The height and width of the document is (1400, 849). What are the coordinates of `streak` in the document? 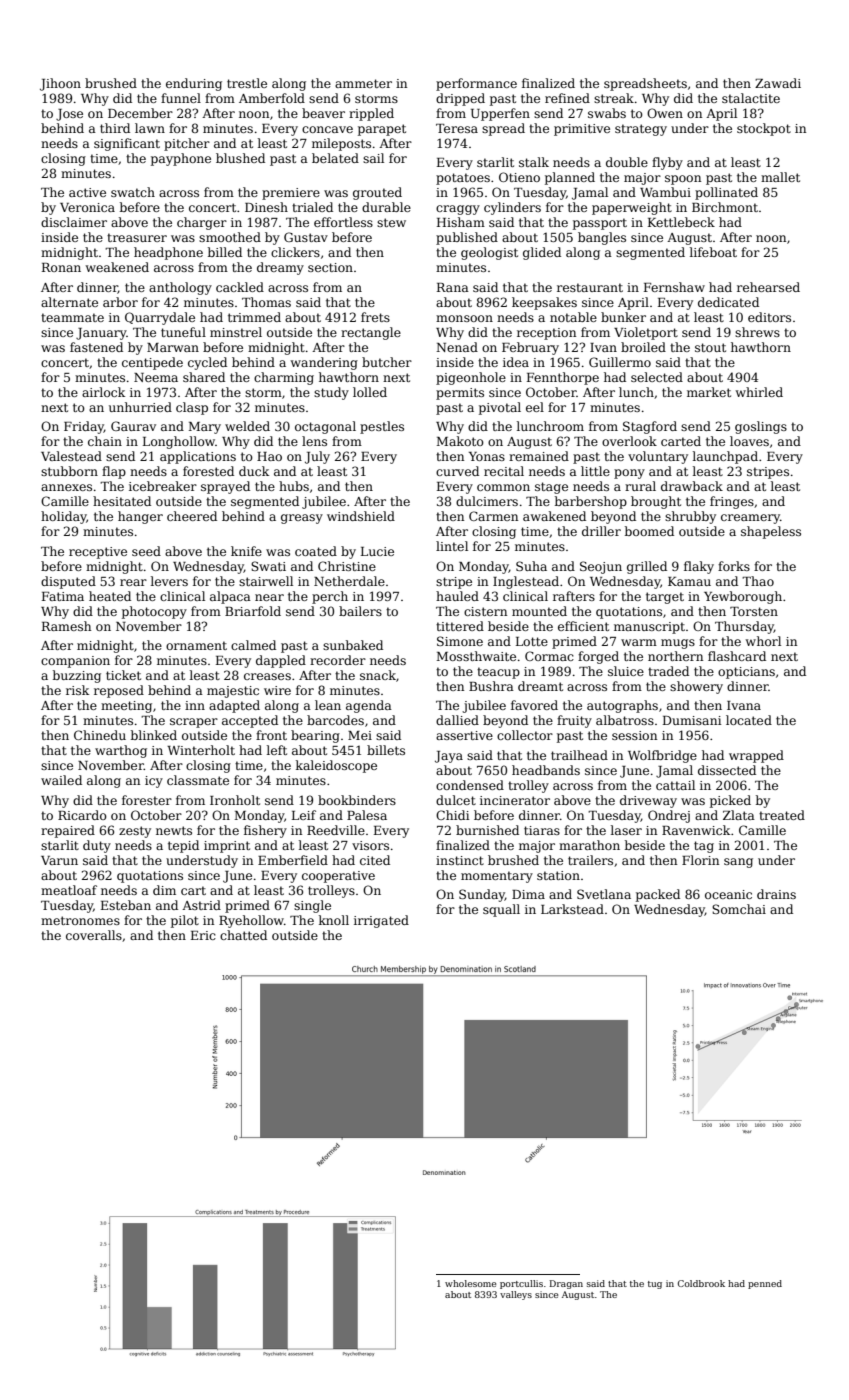 It's located at (614, 98).
